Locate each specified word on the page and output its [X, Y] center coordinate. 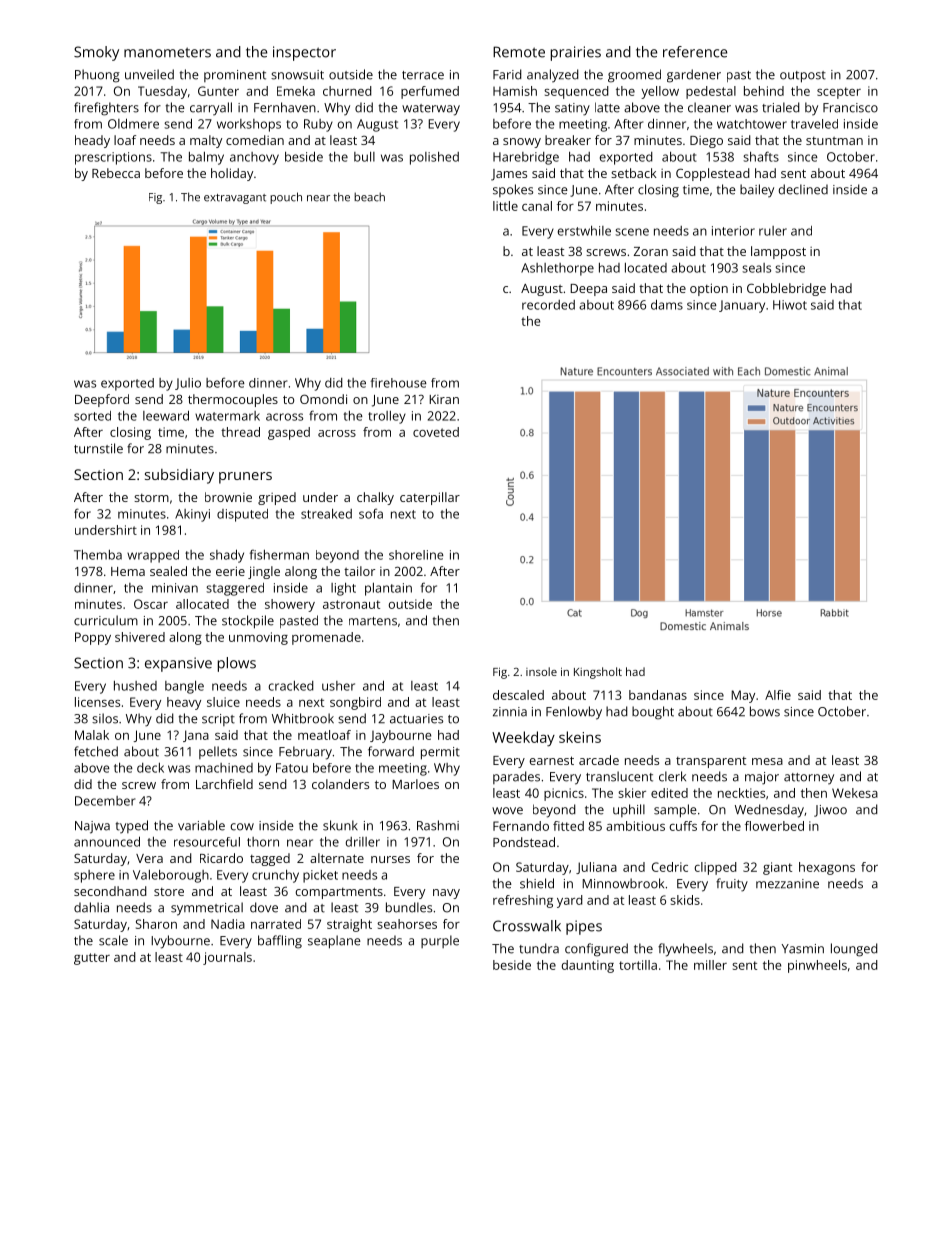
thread [240, 432]
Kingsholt [598, 673]
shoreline [416, 555]
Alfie [778, 695]
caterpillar [430, 498]
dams [667, 304]
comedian [255, 140]
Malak [92, 735]
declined [803, 189]
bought [653, 713]
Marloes [415, 784]
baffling [280, 942]
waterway [431, 110]
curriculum [106, 620]
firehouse [399, 383]
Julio [188, 384]
